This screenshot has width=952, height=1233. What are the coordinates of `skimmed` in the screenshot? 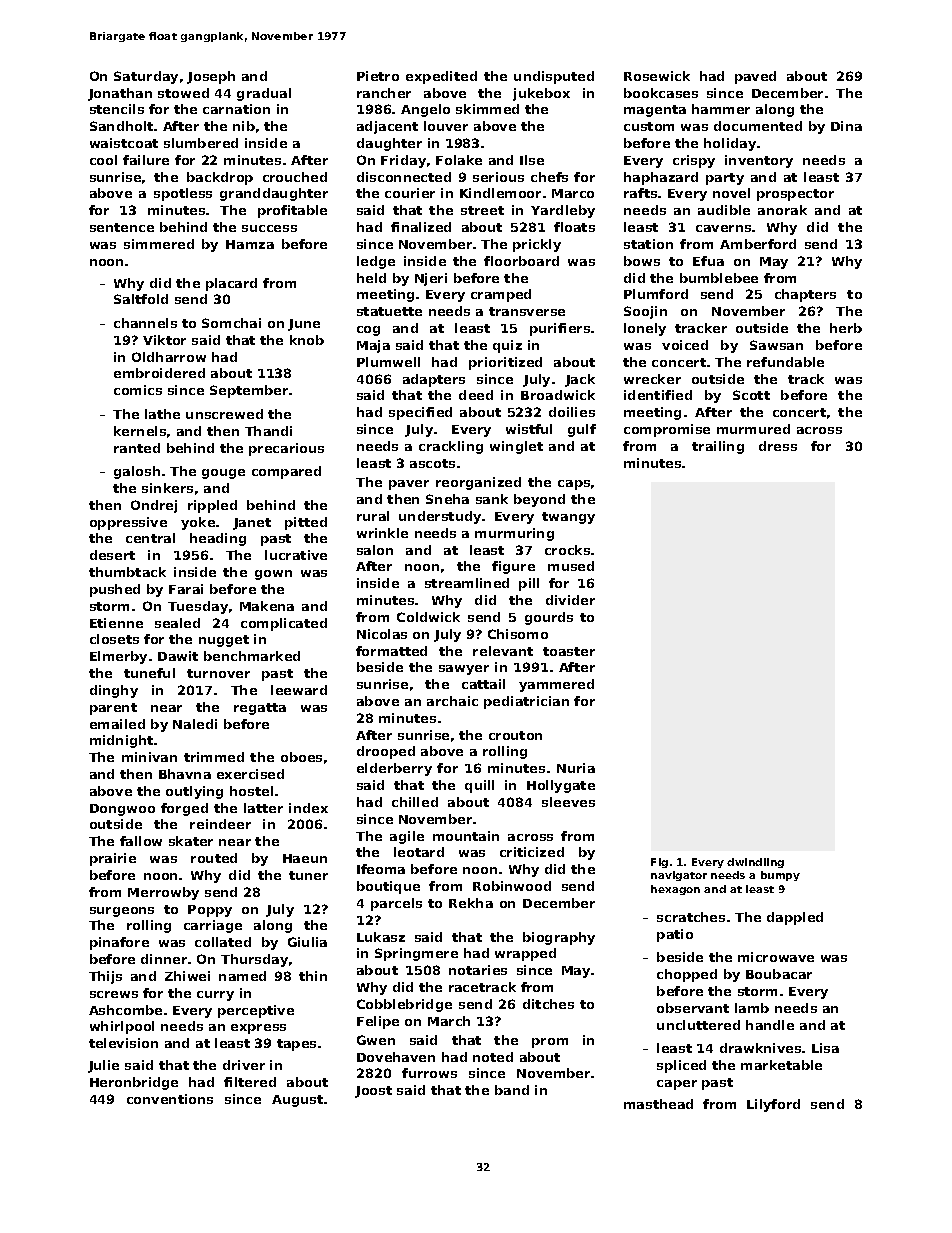 It's located at (487, 109).
